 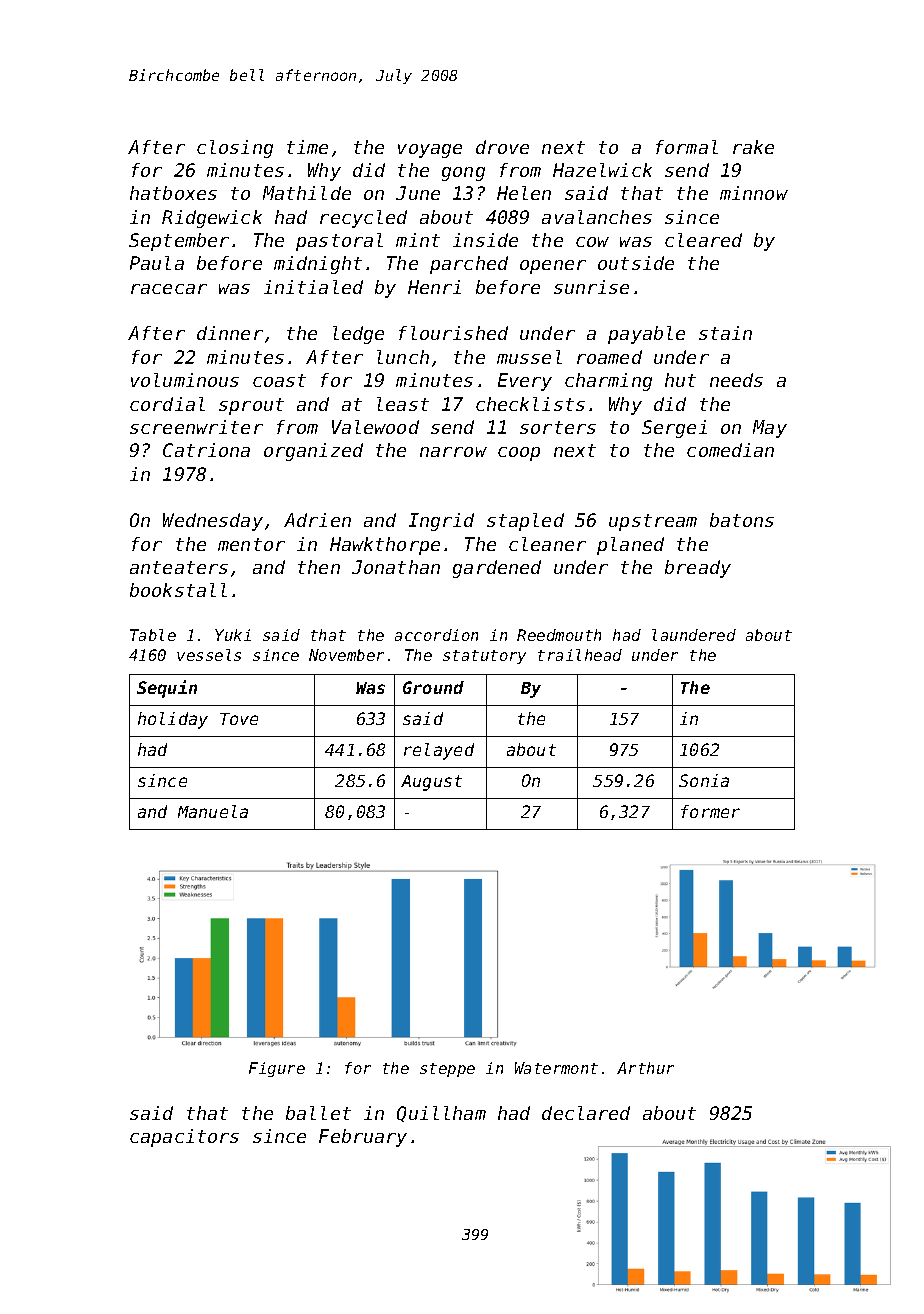 I want to click on bready, so click(x=698, y=569).
